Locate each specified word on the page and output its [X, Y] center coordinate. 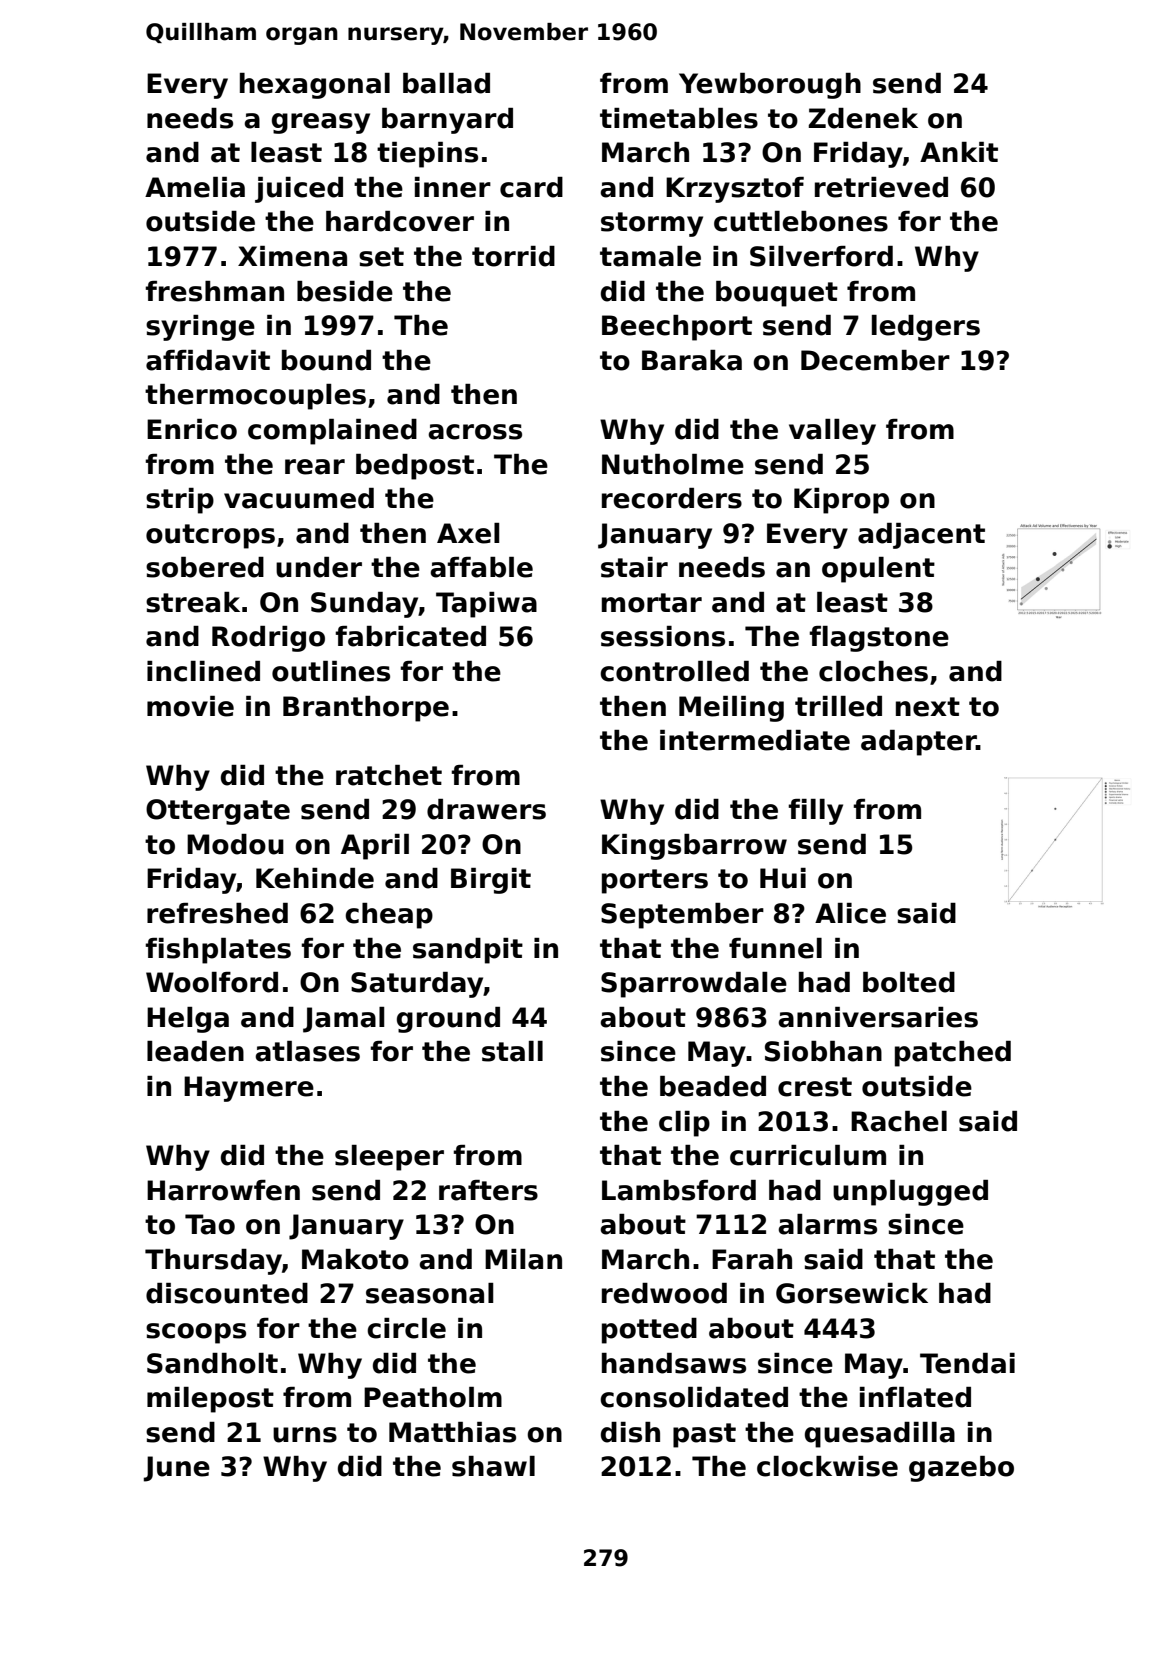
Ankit [959, 152]
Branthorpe [366, 709]
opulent [878, 570]
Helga [188, 1020]
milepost [210, 1400]
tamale [650, 256]
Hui [783, 878]
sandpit [468, 951]
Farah [752, 1259]
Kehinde [315, 878]
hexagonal [315, 86]
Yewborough [770, 86]
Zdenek [863, 118]
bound [326, 360]
